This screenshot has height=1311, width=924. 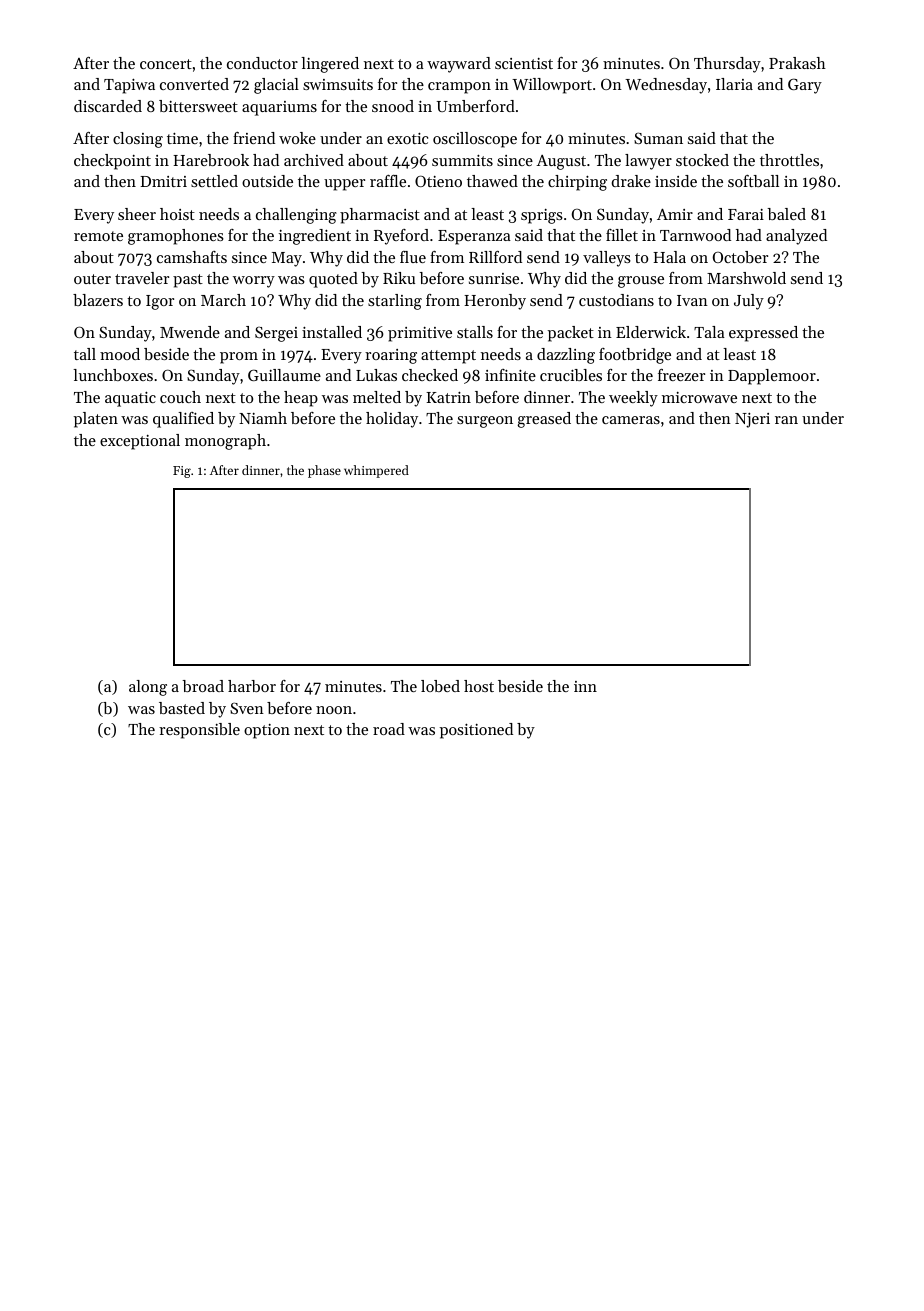 What do you see at coordinates (797, 63) in the screenshot?
I see `Prakash` at bounding box center [797, 63].
